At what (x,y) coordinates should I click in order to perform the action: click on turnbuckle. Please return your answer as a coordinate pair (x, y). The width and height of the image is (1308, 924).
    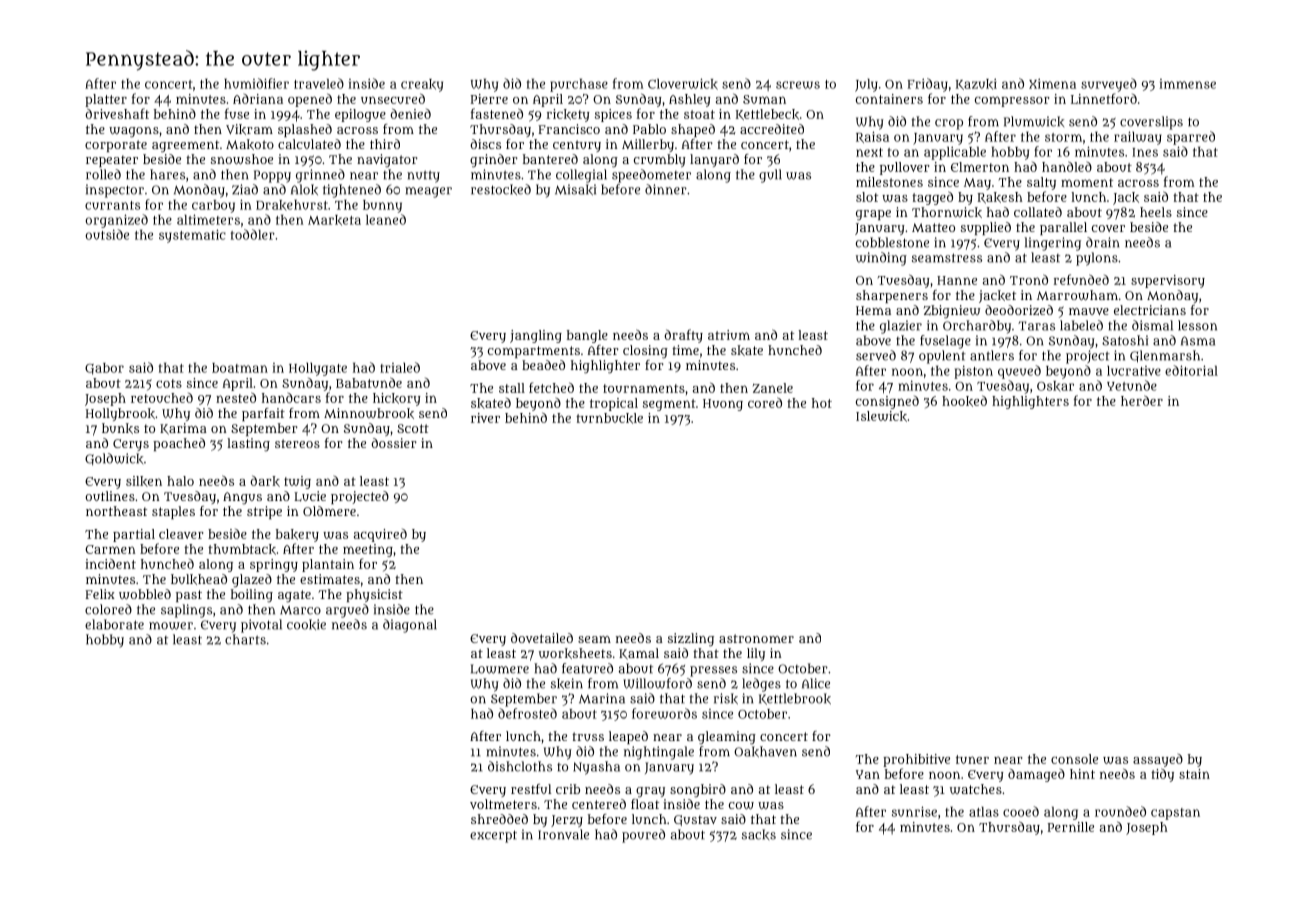
    Looking at the image, I should click on (609, 418).
